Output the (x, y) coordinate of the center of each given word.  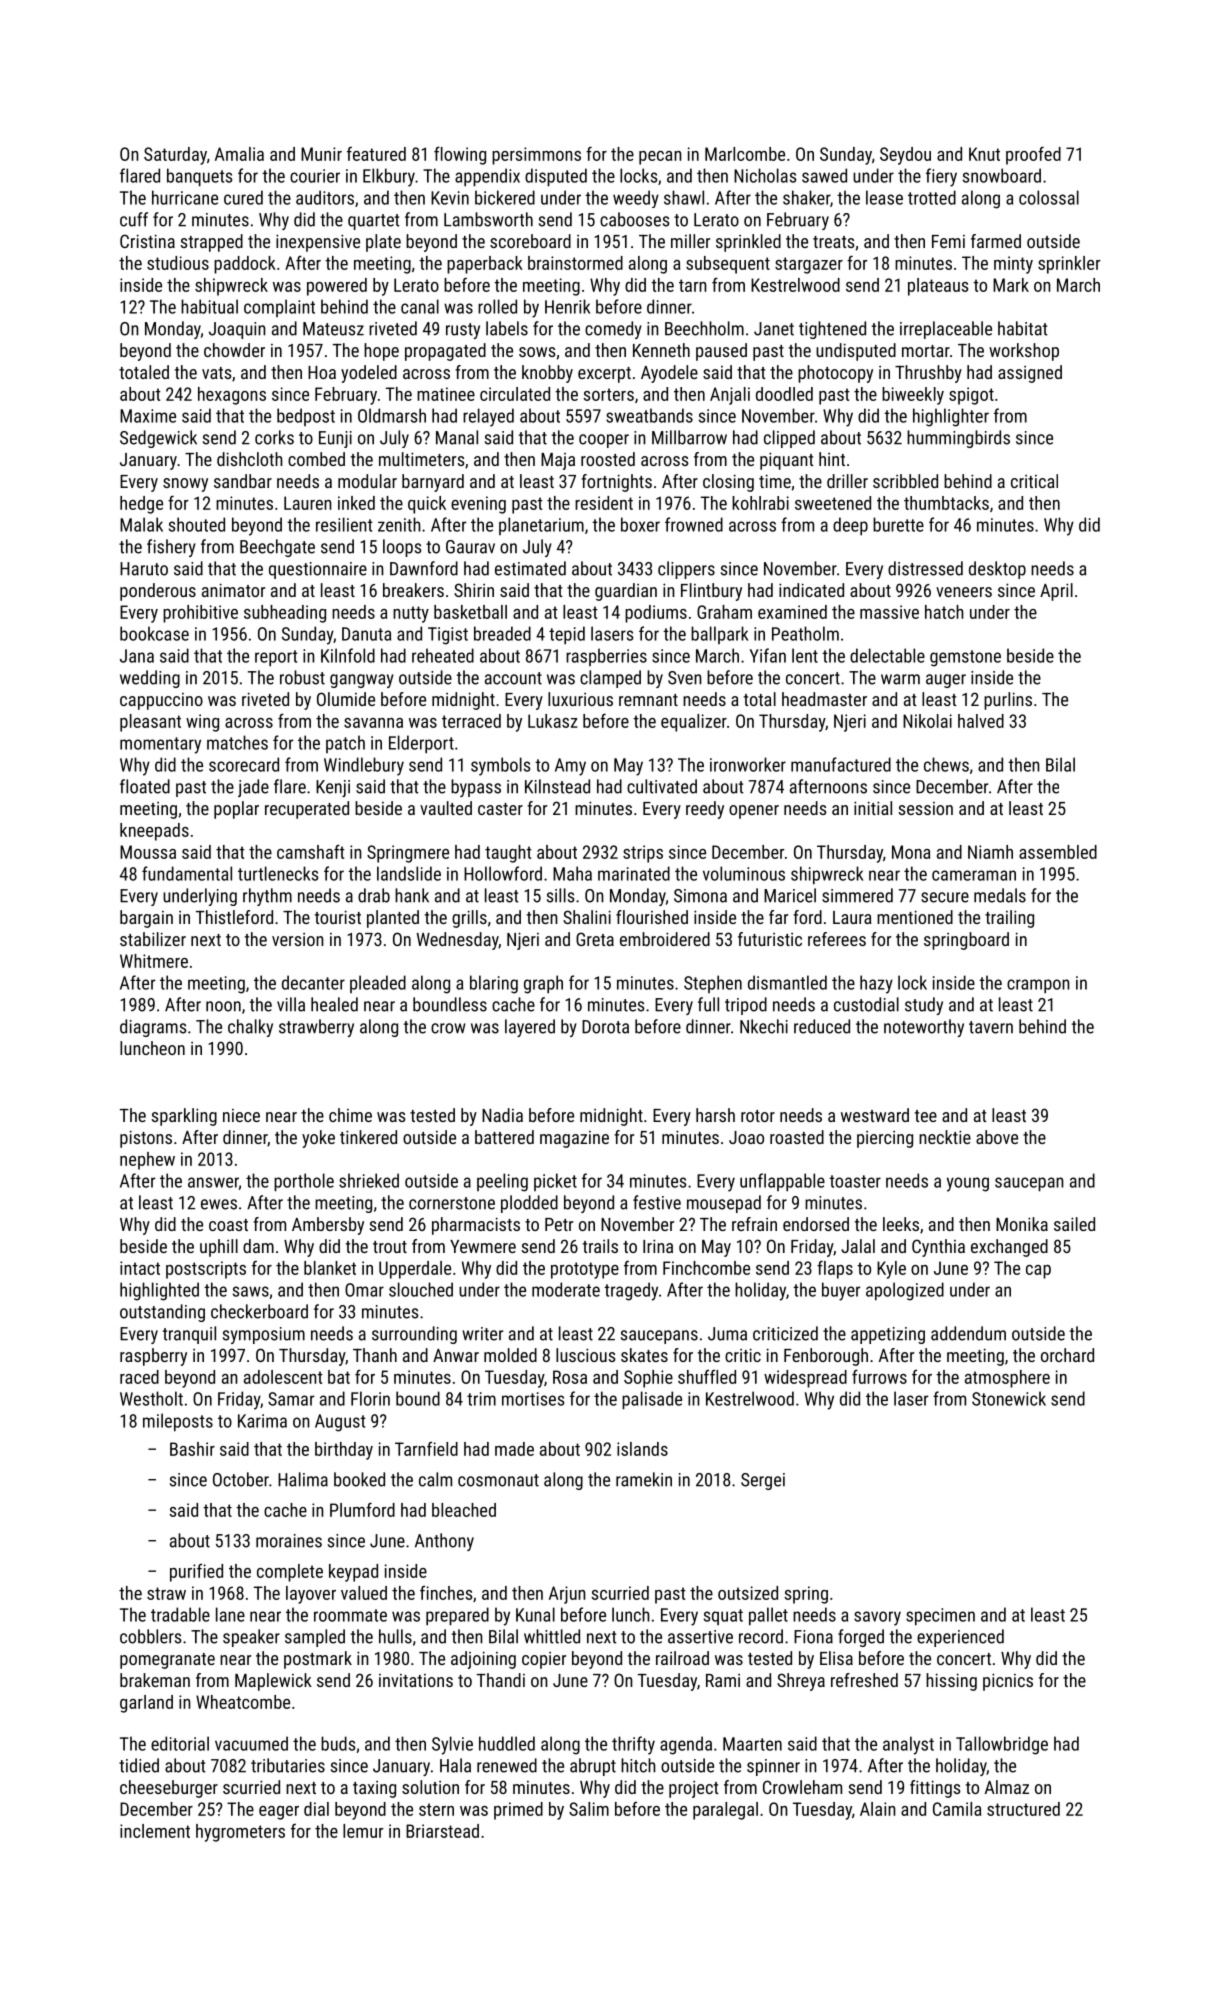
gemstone (965, 658)
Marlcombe (745, 154)
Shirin (474, 590)
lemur (363, 1831)
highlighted (159, 1291)
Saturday (175, 156)
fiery (941, 177)
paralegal (725, 1811)
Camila (957, 1809)
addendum (968, 1333)
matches (237, 742)
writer (482, 1334)
